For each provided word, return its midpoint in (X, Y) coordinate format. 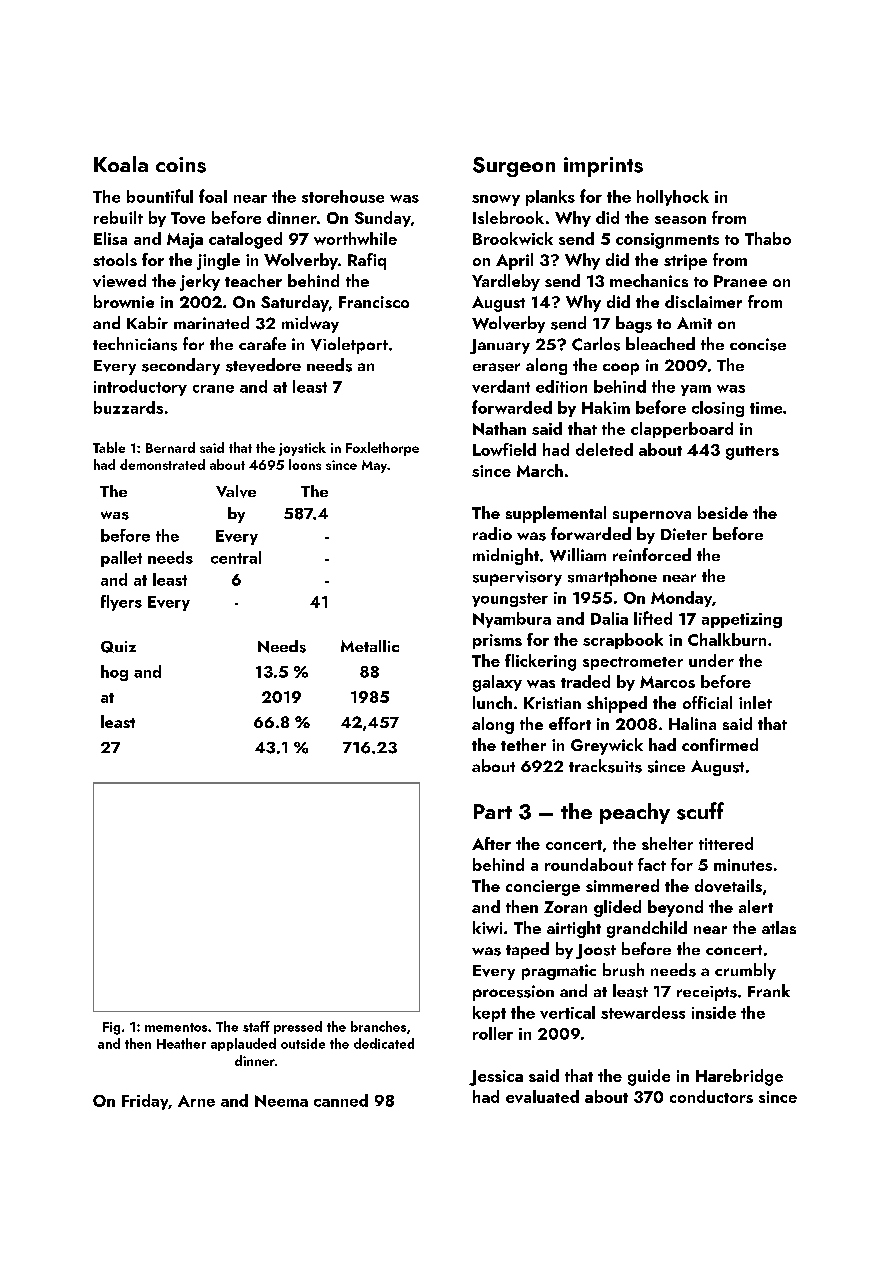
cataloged (245, 240)
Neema (281, 1101)
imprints (603, 167)
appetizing (742, 620)
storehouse (343, 196)
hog (114, 673)
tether (523, 744)
